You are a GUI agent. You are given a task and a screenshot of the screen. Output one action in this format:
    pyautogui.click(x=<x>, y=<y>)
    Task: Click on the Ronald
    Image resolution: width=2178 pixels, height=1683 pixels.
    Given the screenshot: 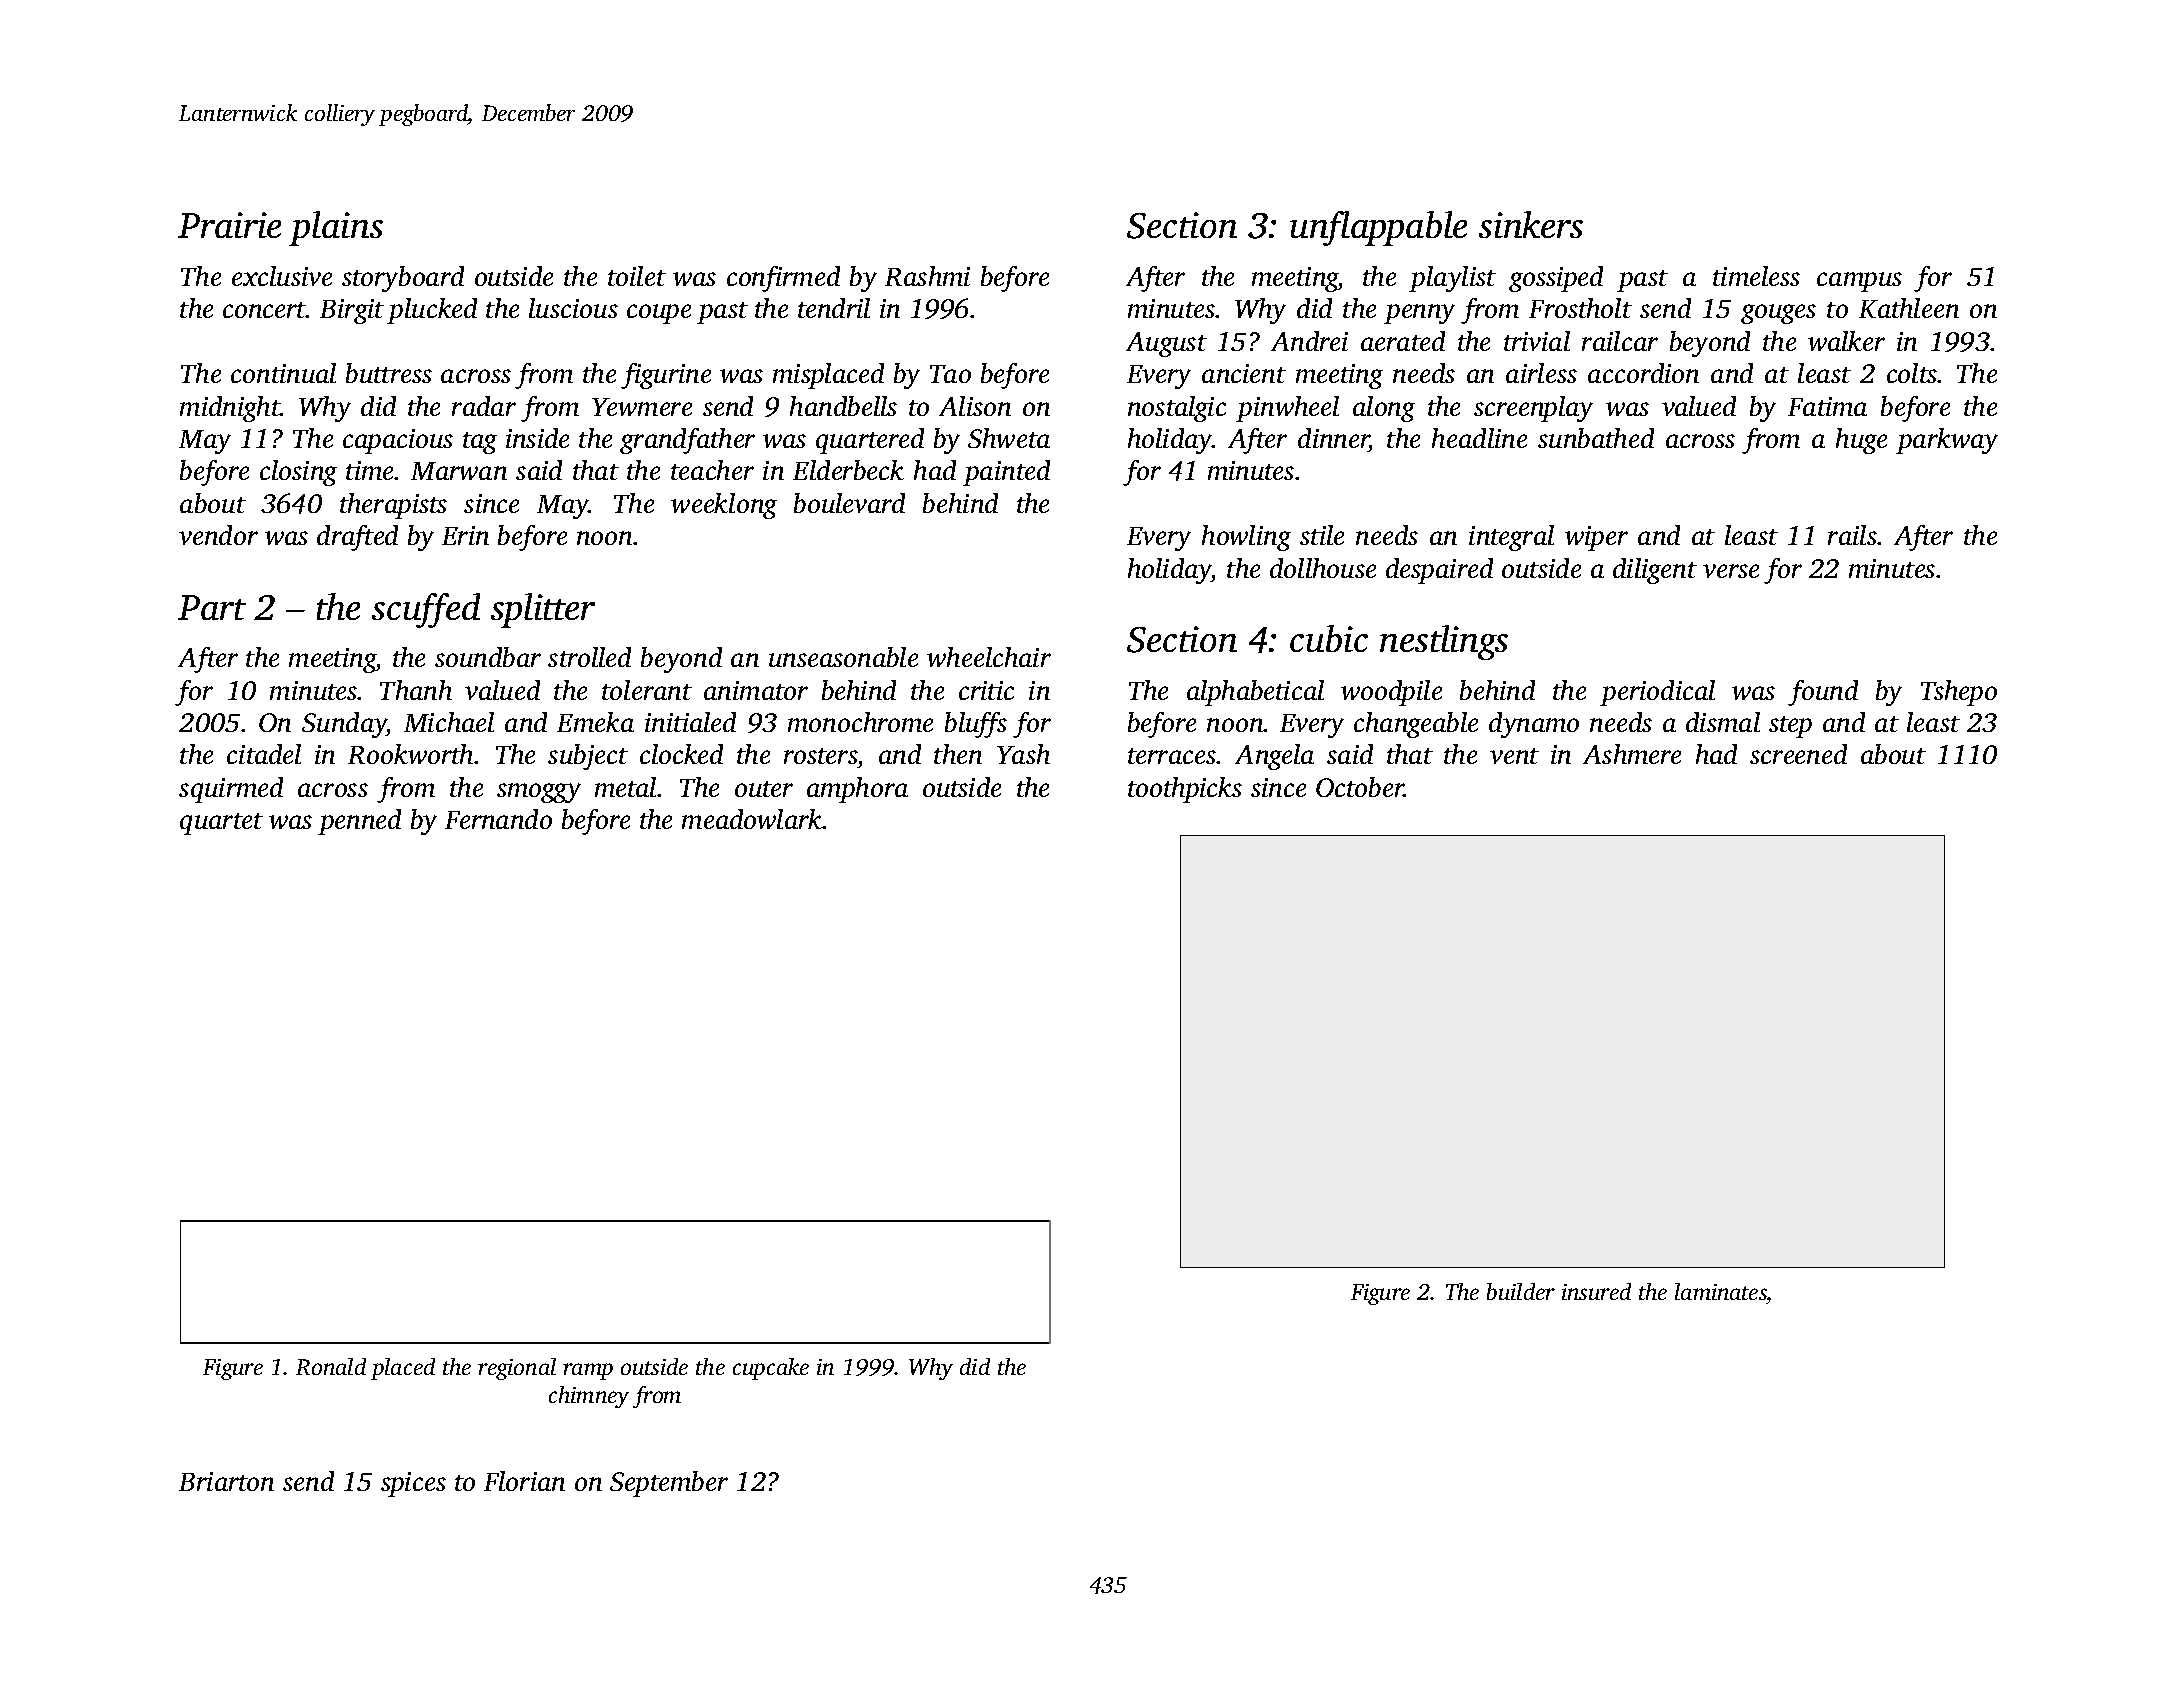 What is the action you would take?
    pyautogui.click(x=331, y=1366)
